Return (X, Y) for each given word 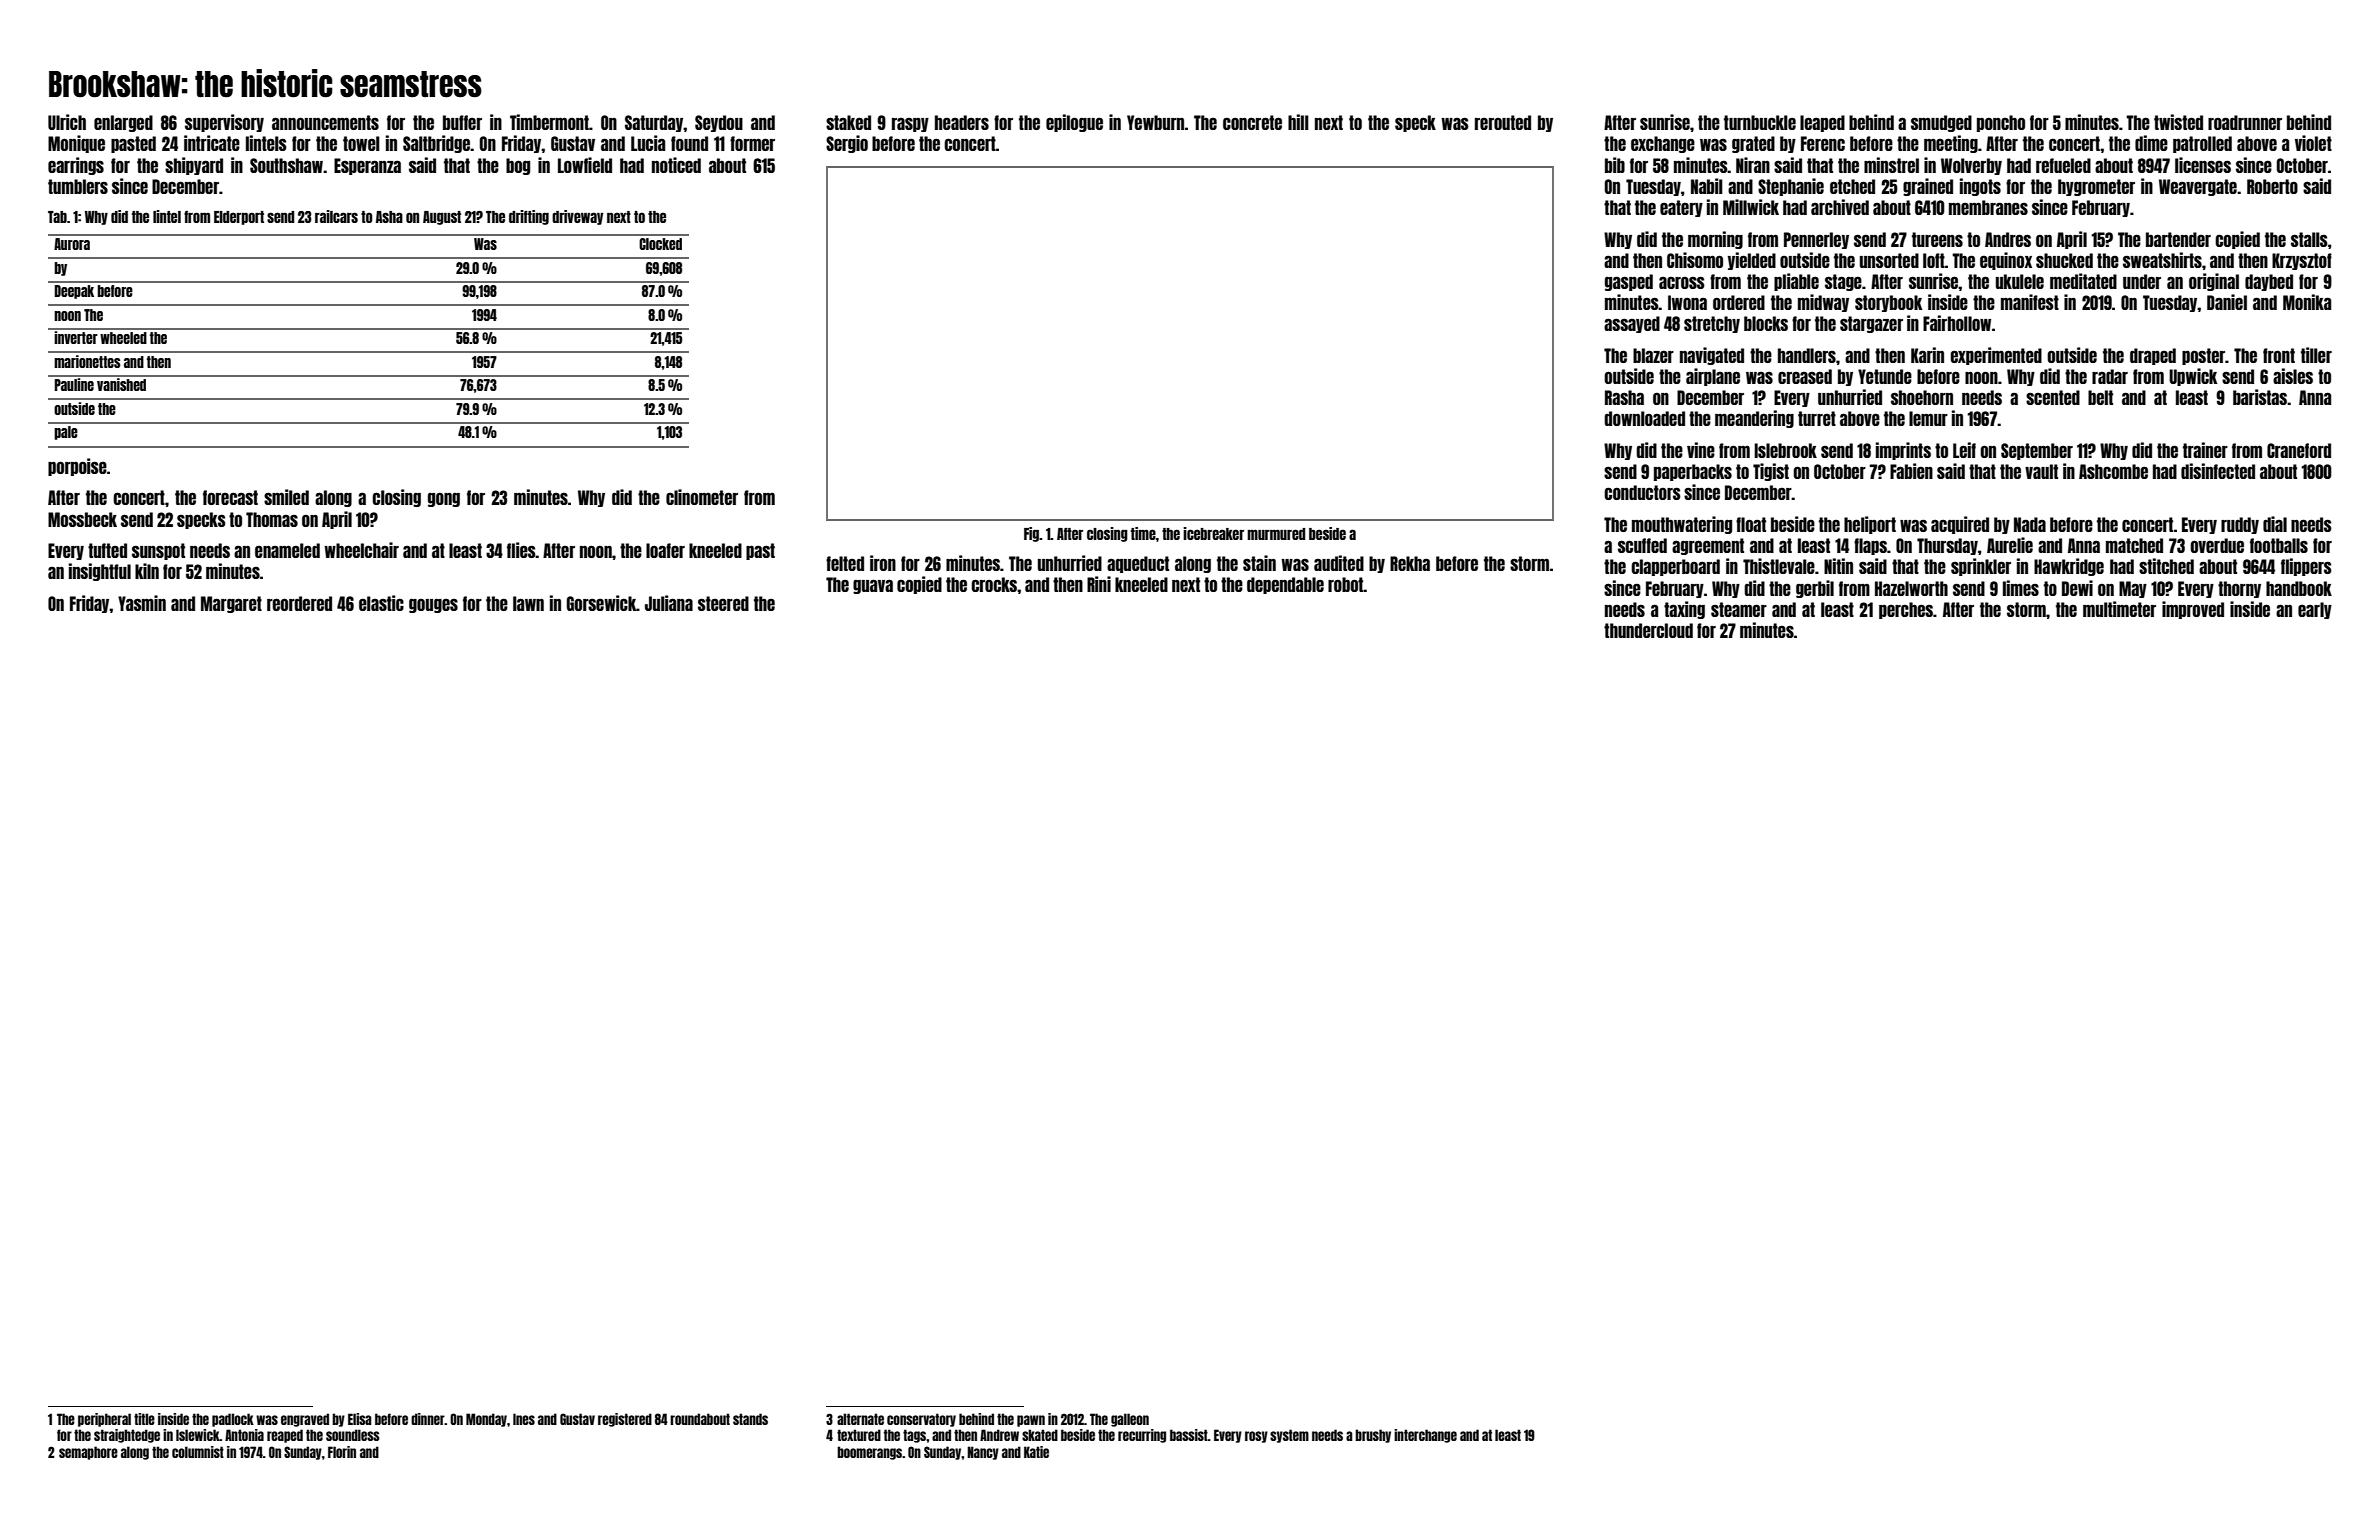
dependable (1285, 585)
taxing (1684, 610)
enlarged (123, 123)
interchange (1425, 1436)
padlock (233, 1420)
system (1289, 1436)
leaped (1822, 123)
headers (962, 122)
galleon (1130, 1420)
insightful (100, 572)
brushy (1373, 1436)
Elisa (359, 1419)
